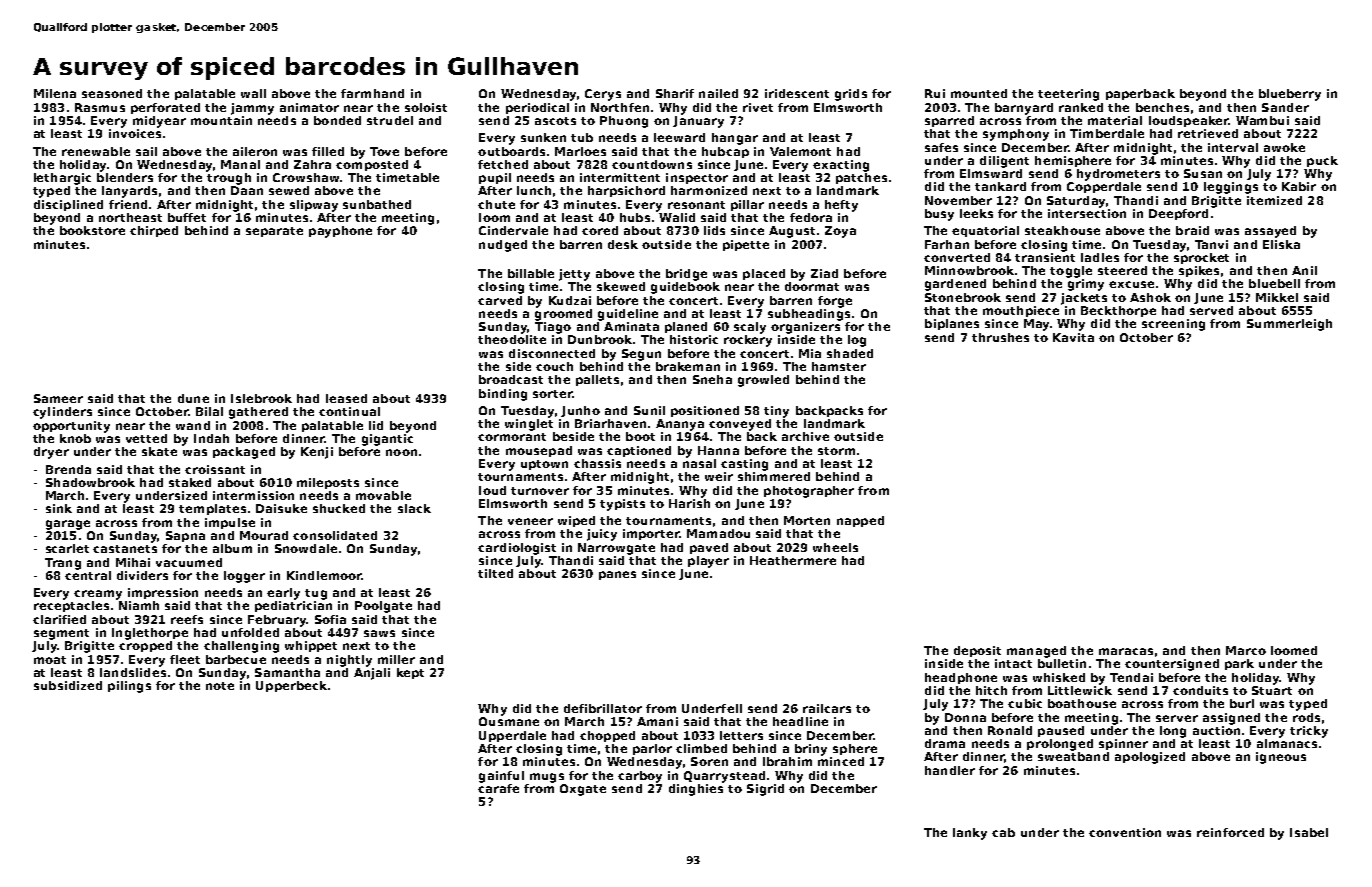  What do you see at coordinates (718, 93) in the page?
I see `nailed` at bounding box center [718, 93].
